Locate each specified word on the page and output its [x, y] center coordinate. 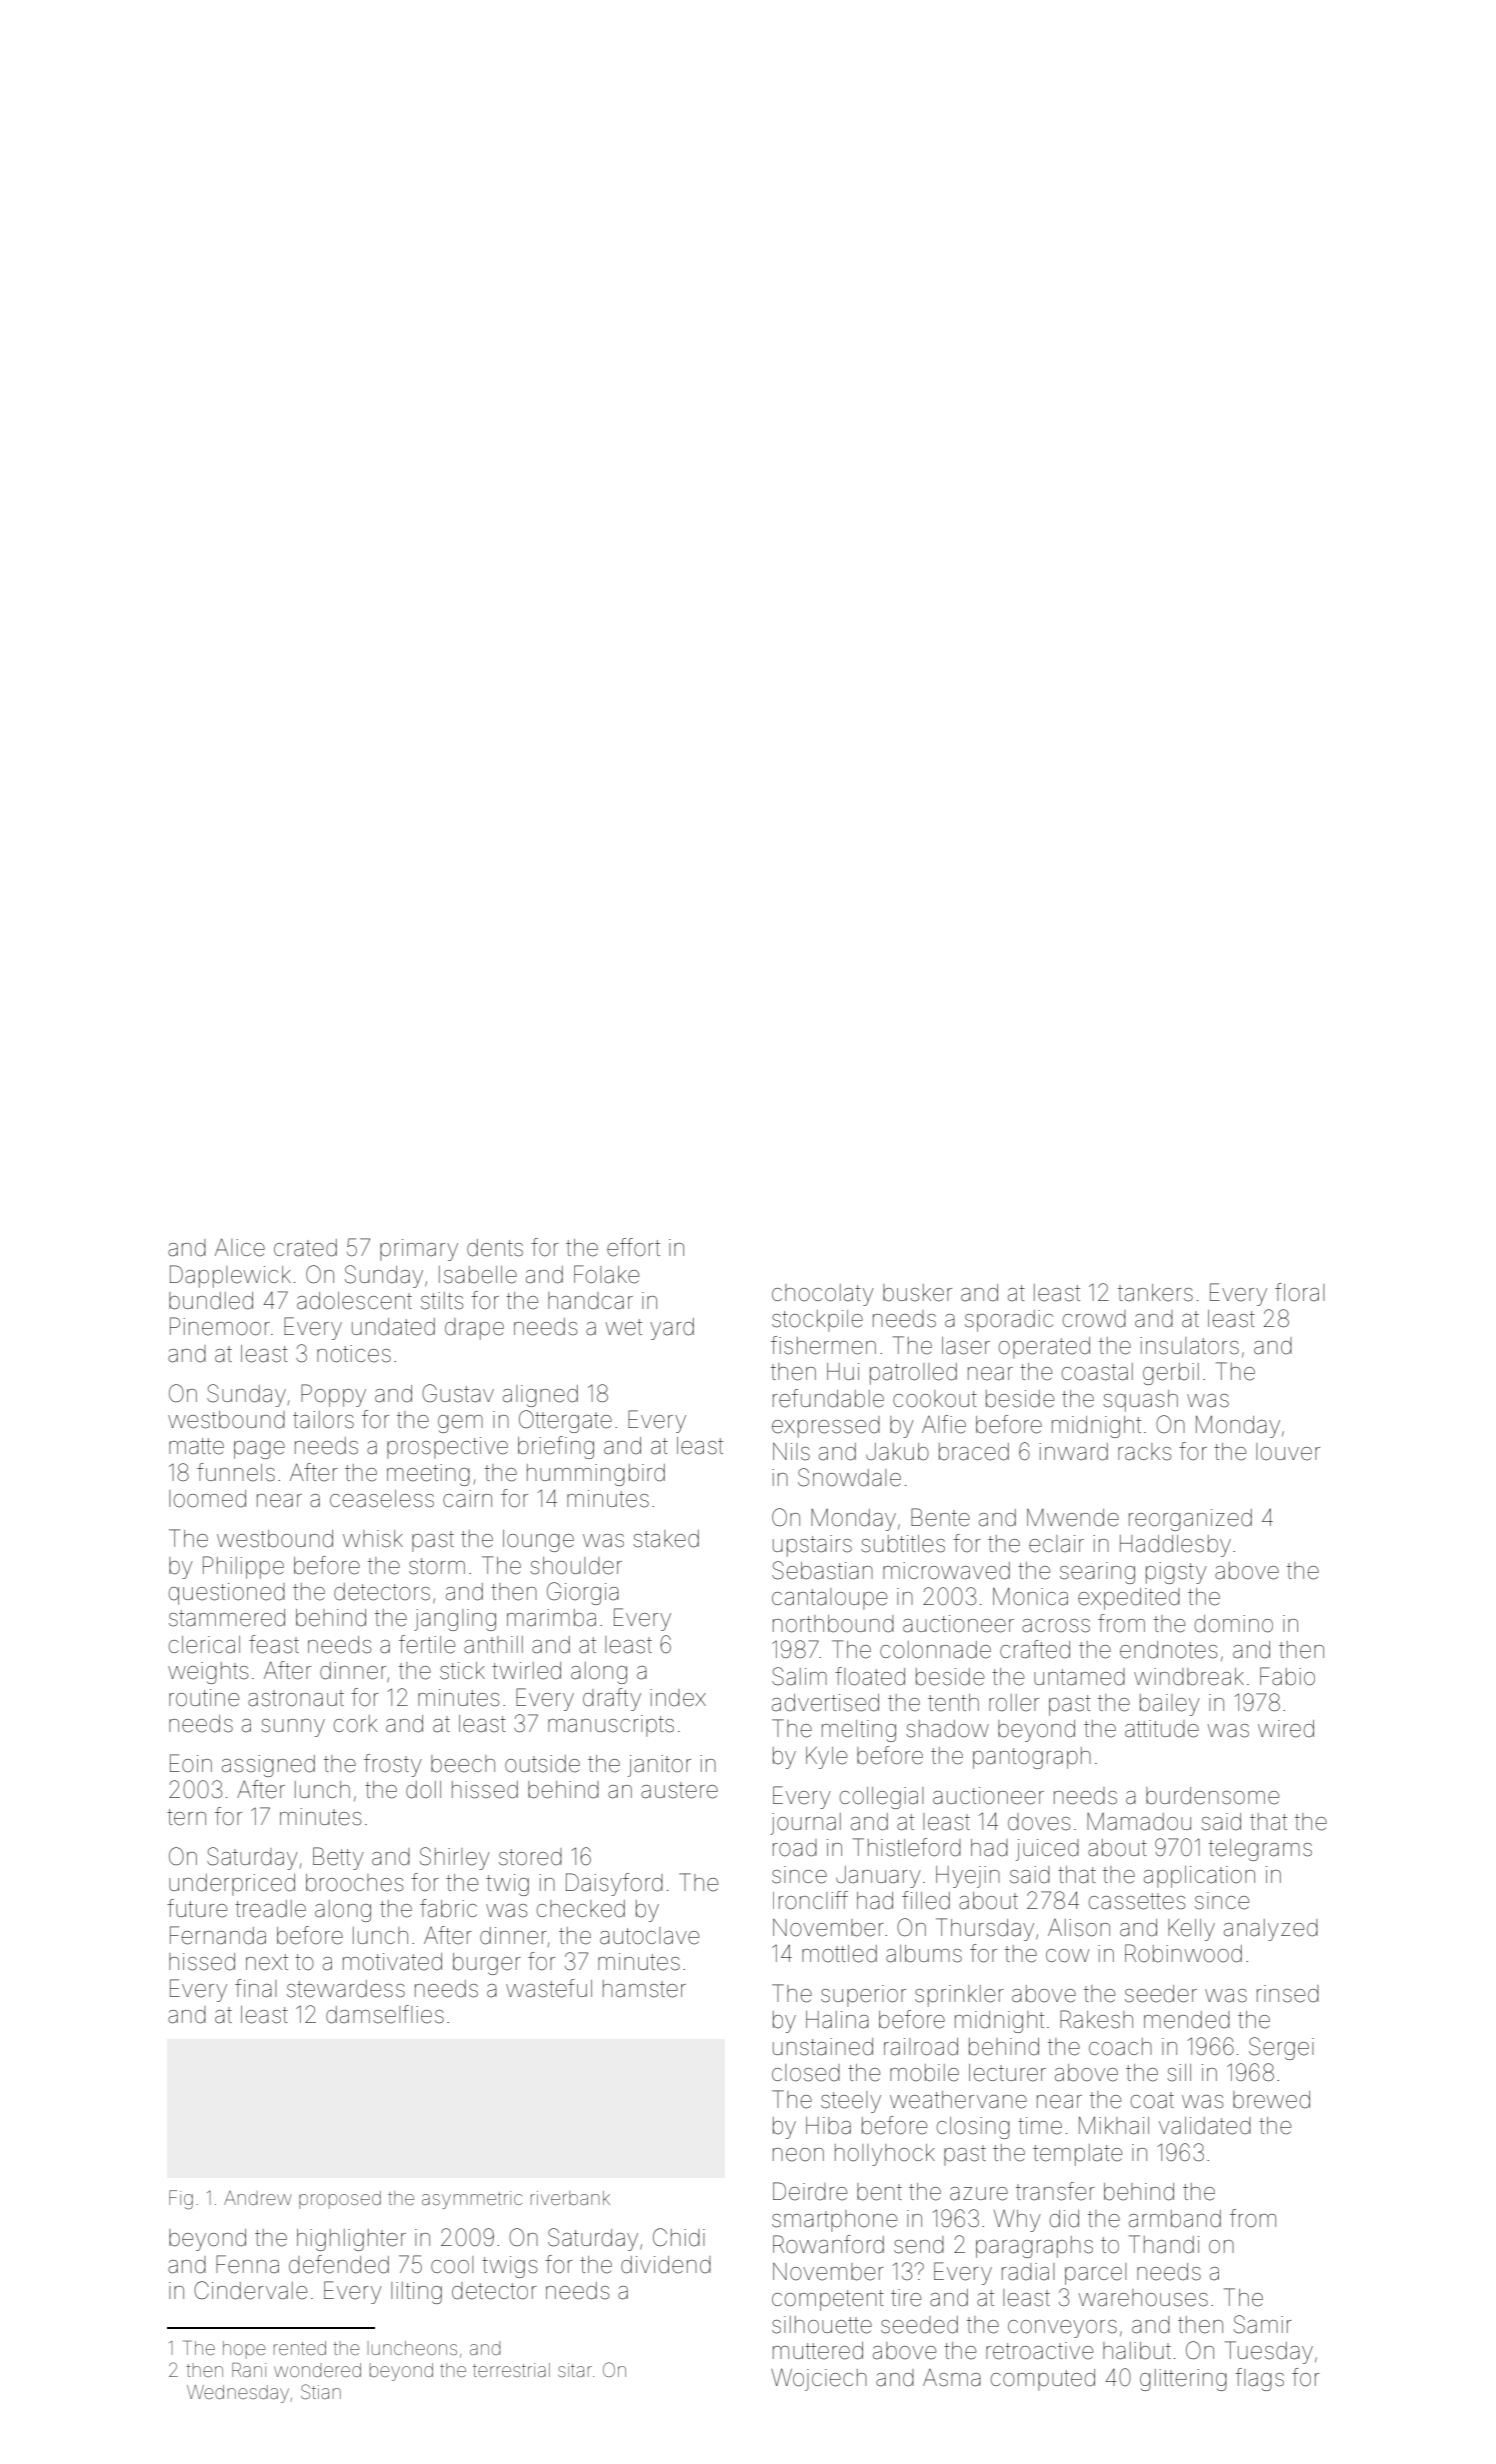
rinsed [1288, 1994]
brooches [354, 1883]
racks [1144, 1452]
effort [633, 1247]
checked [581, 1909]
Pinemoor [220, 1326]
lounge [538, 1541]
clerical [204, 1645]
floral [1300, 1292]
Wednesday [238, 2394]
